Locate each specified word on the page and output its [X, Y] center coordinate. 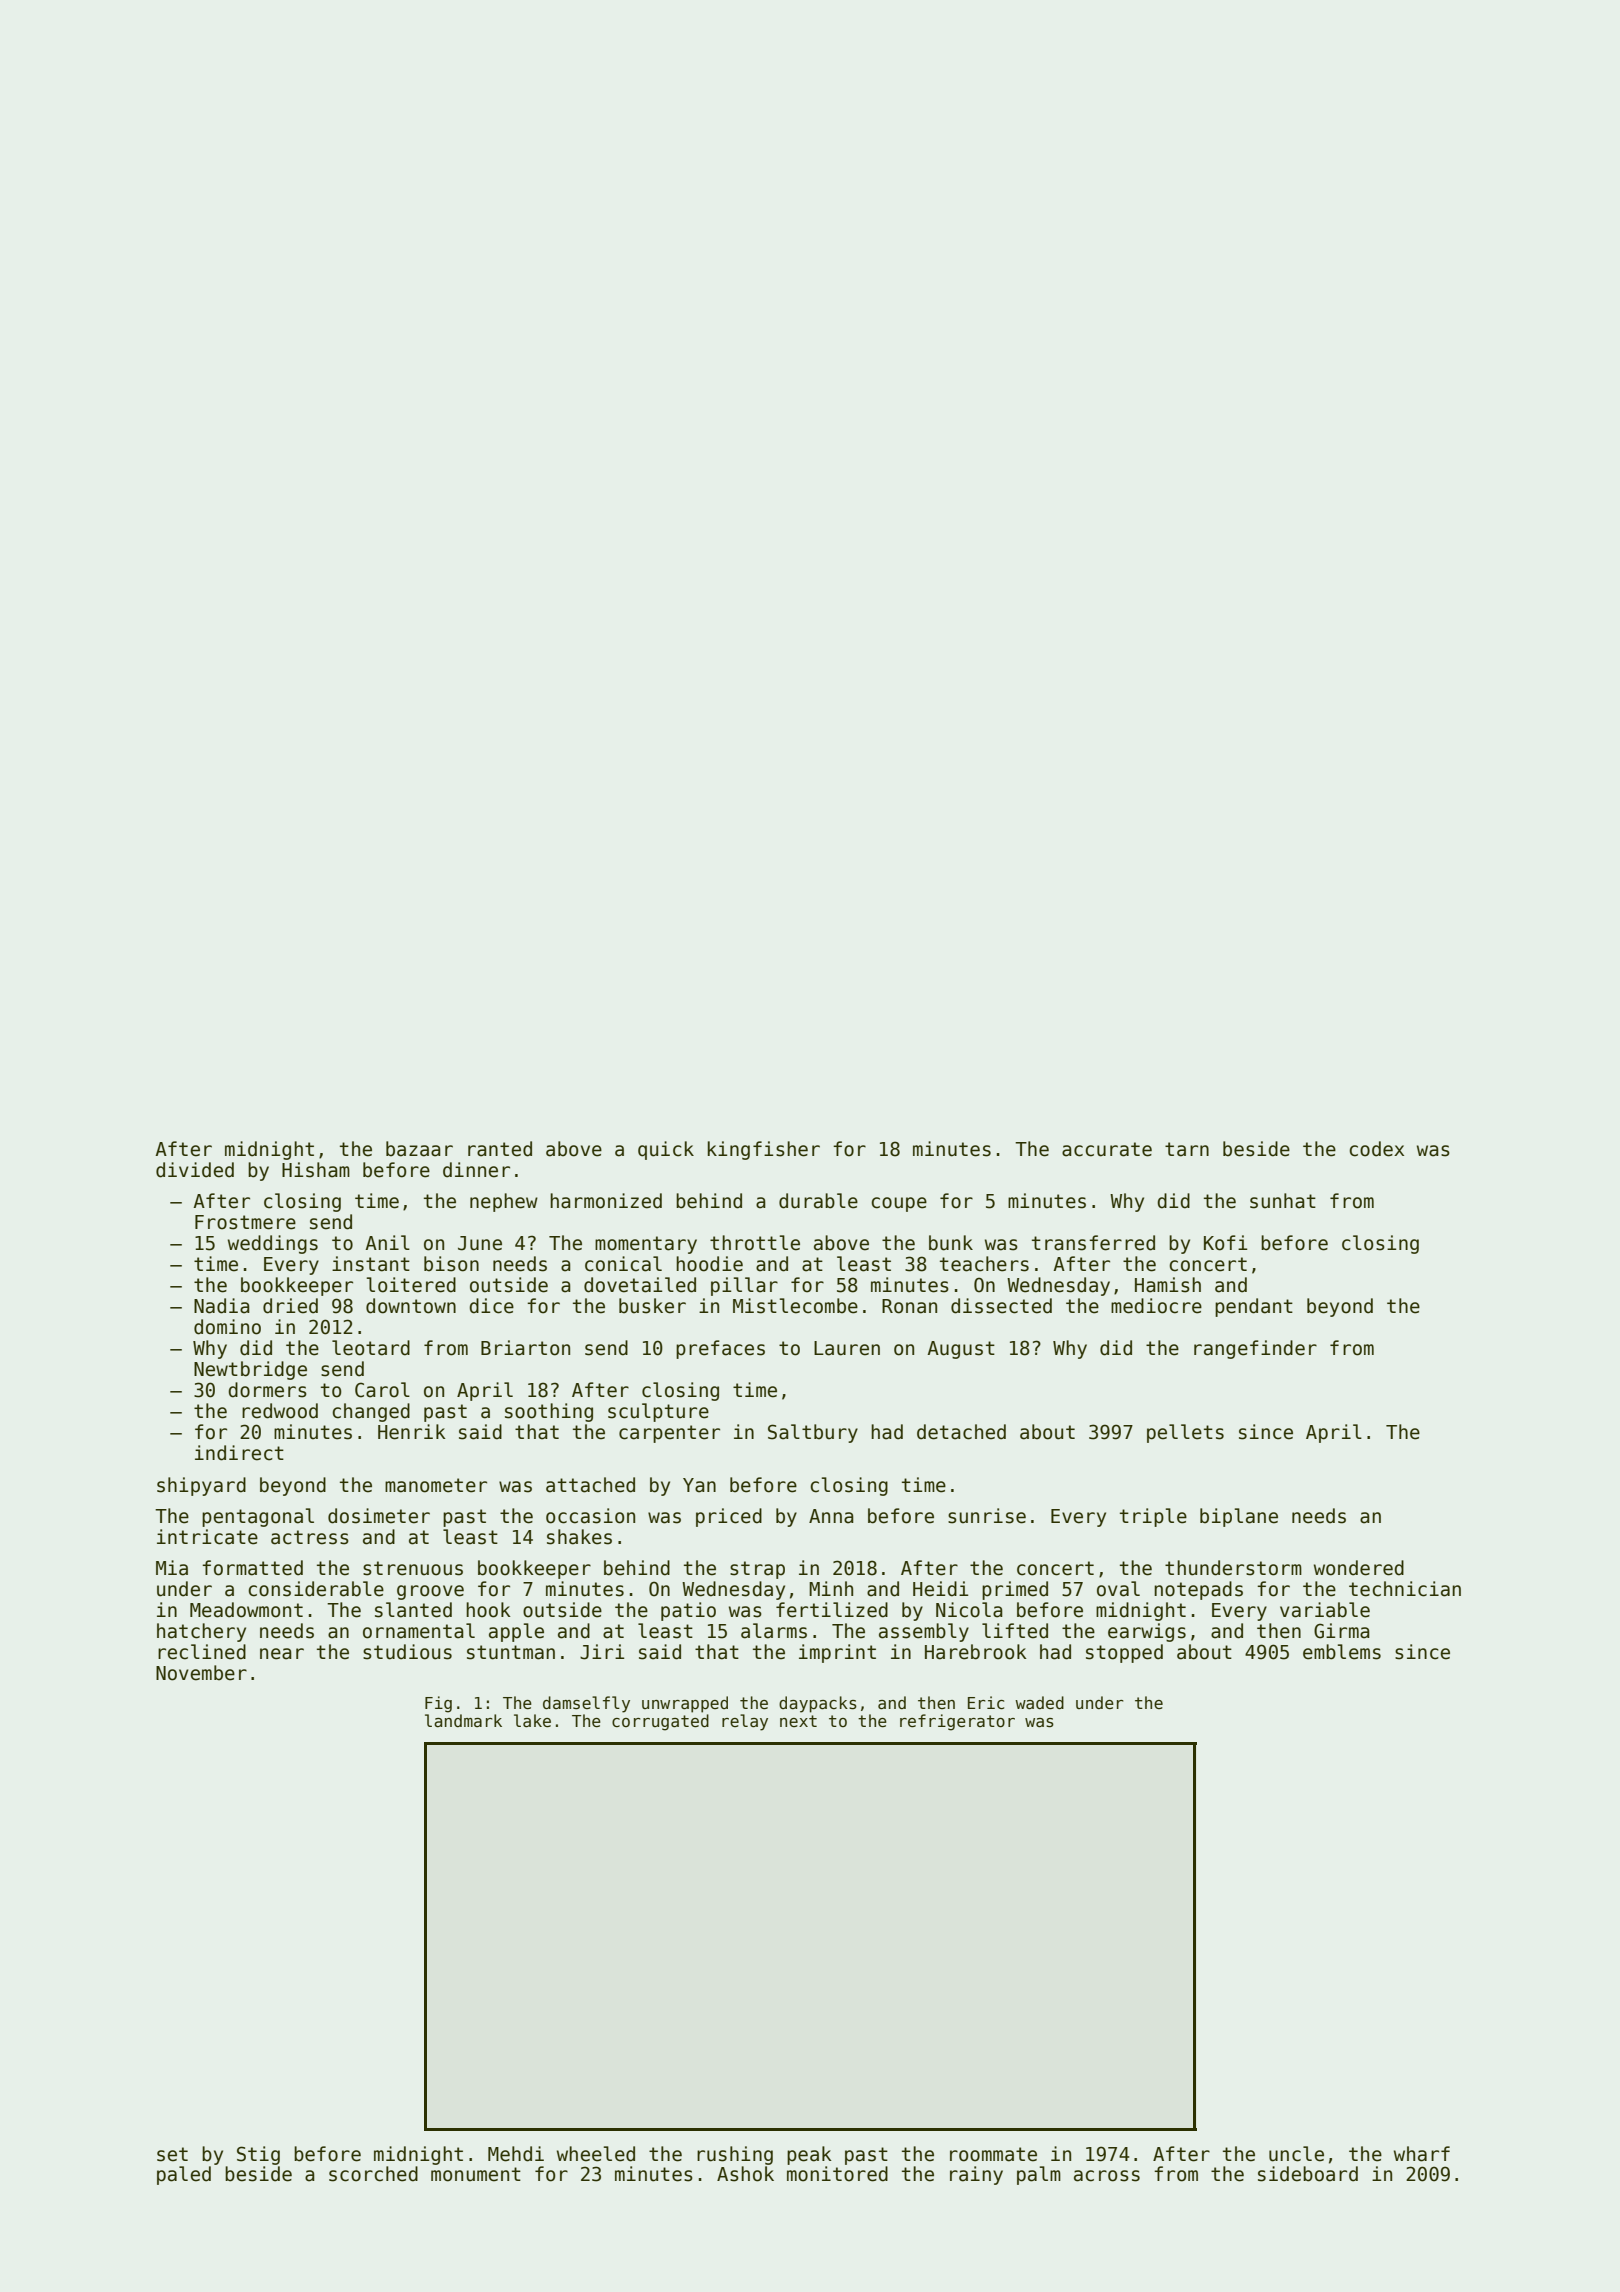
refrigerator [957, 1722]
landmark [463, 1720]
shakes [579, 1537]
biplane [1239, 1517]
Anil [387, 1242]
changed [371, 1412]
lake [532, 1721]
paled [184, 2175]
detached [961, 1432]
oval [1118, 1589]
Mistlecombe [795, 1306]
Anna [831, 1516]
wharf [1422, 2154]
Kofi [1225, 1243]
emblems [1342, 1652]
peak [809, 2155]
